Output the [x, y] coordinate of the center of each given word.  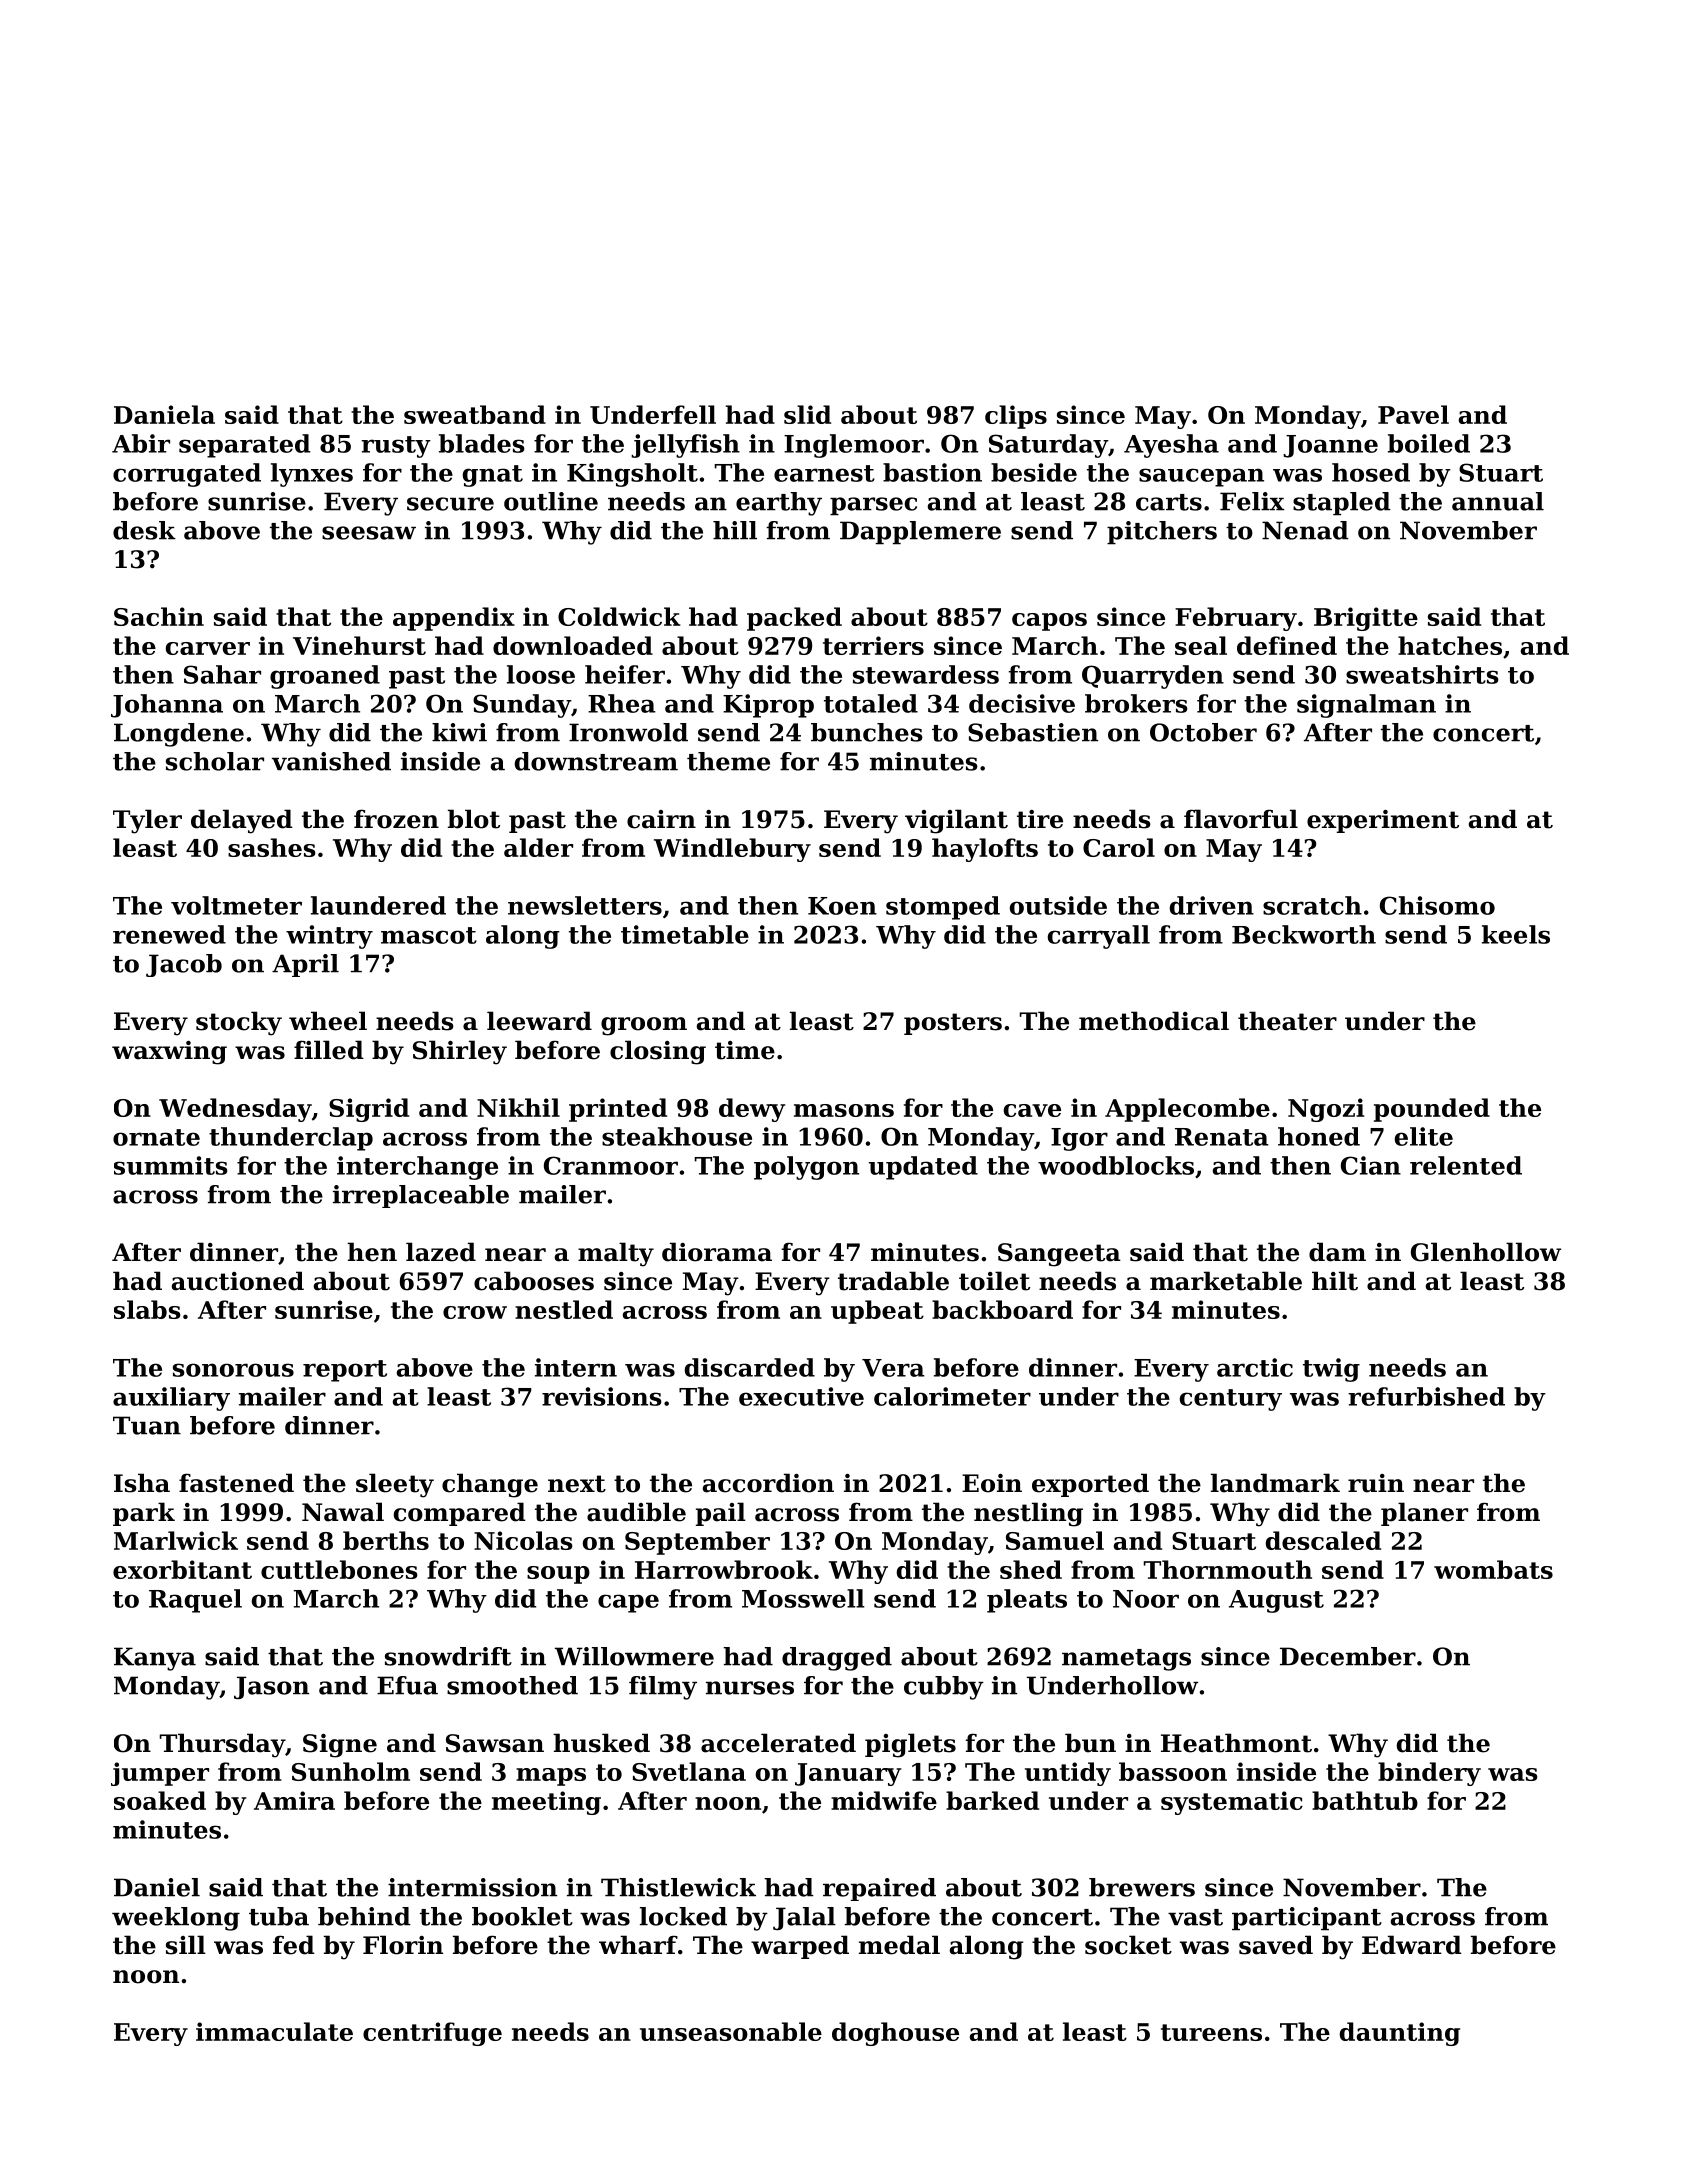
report [345, 1371]
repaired [879, 1889]
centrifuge [432, 2034]
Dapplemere [920, 533]
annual [1498, 501]
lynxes [312, 475]
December [1348, 1656]
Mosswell [803, 1598]
